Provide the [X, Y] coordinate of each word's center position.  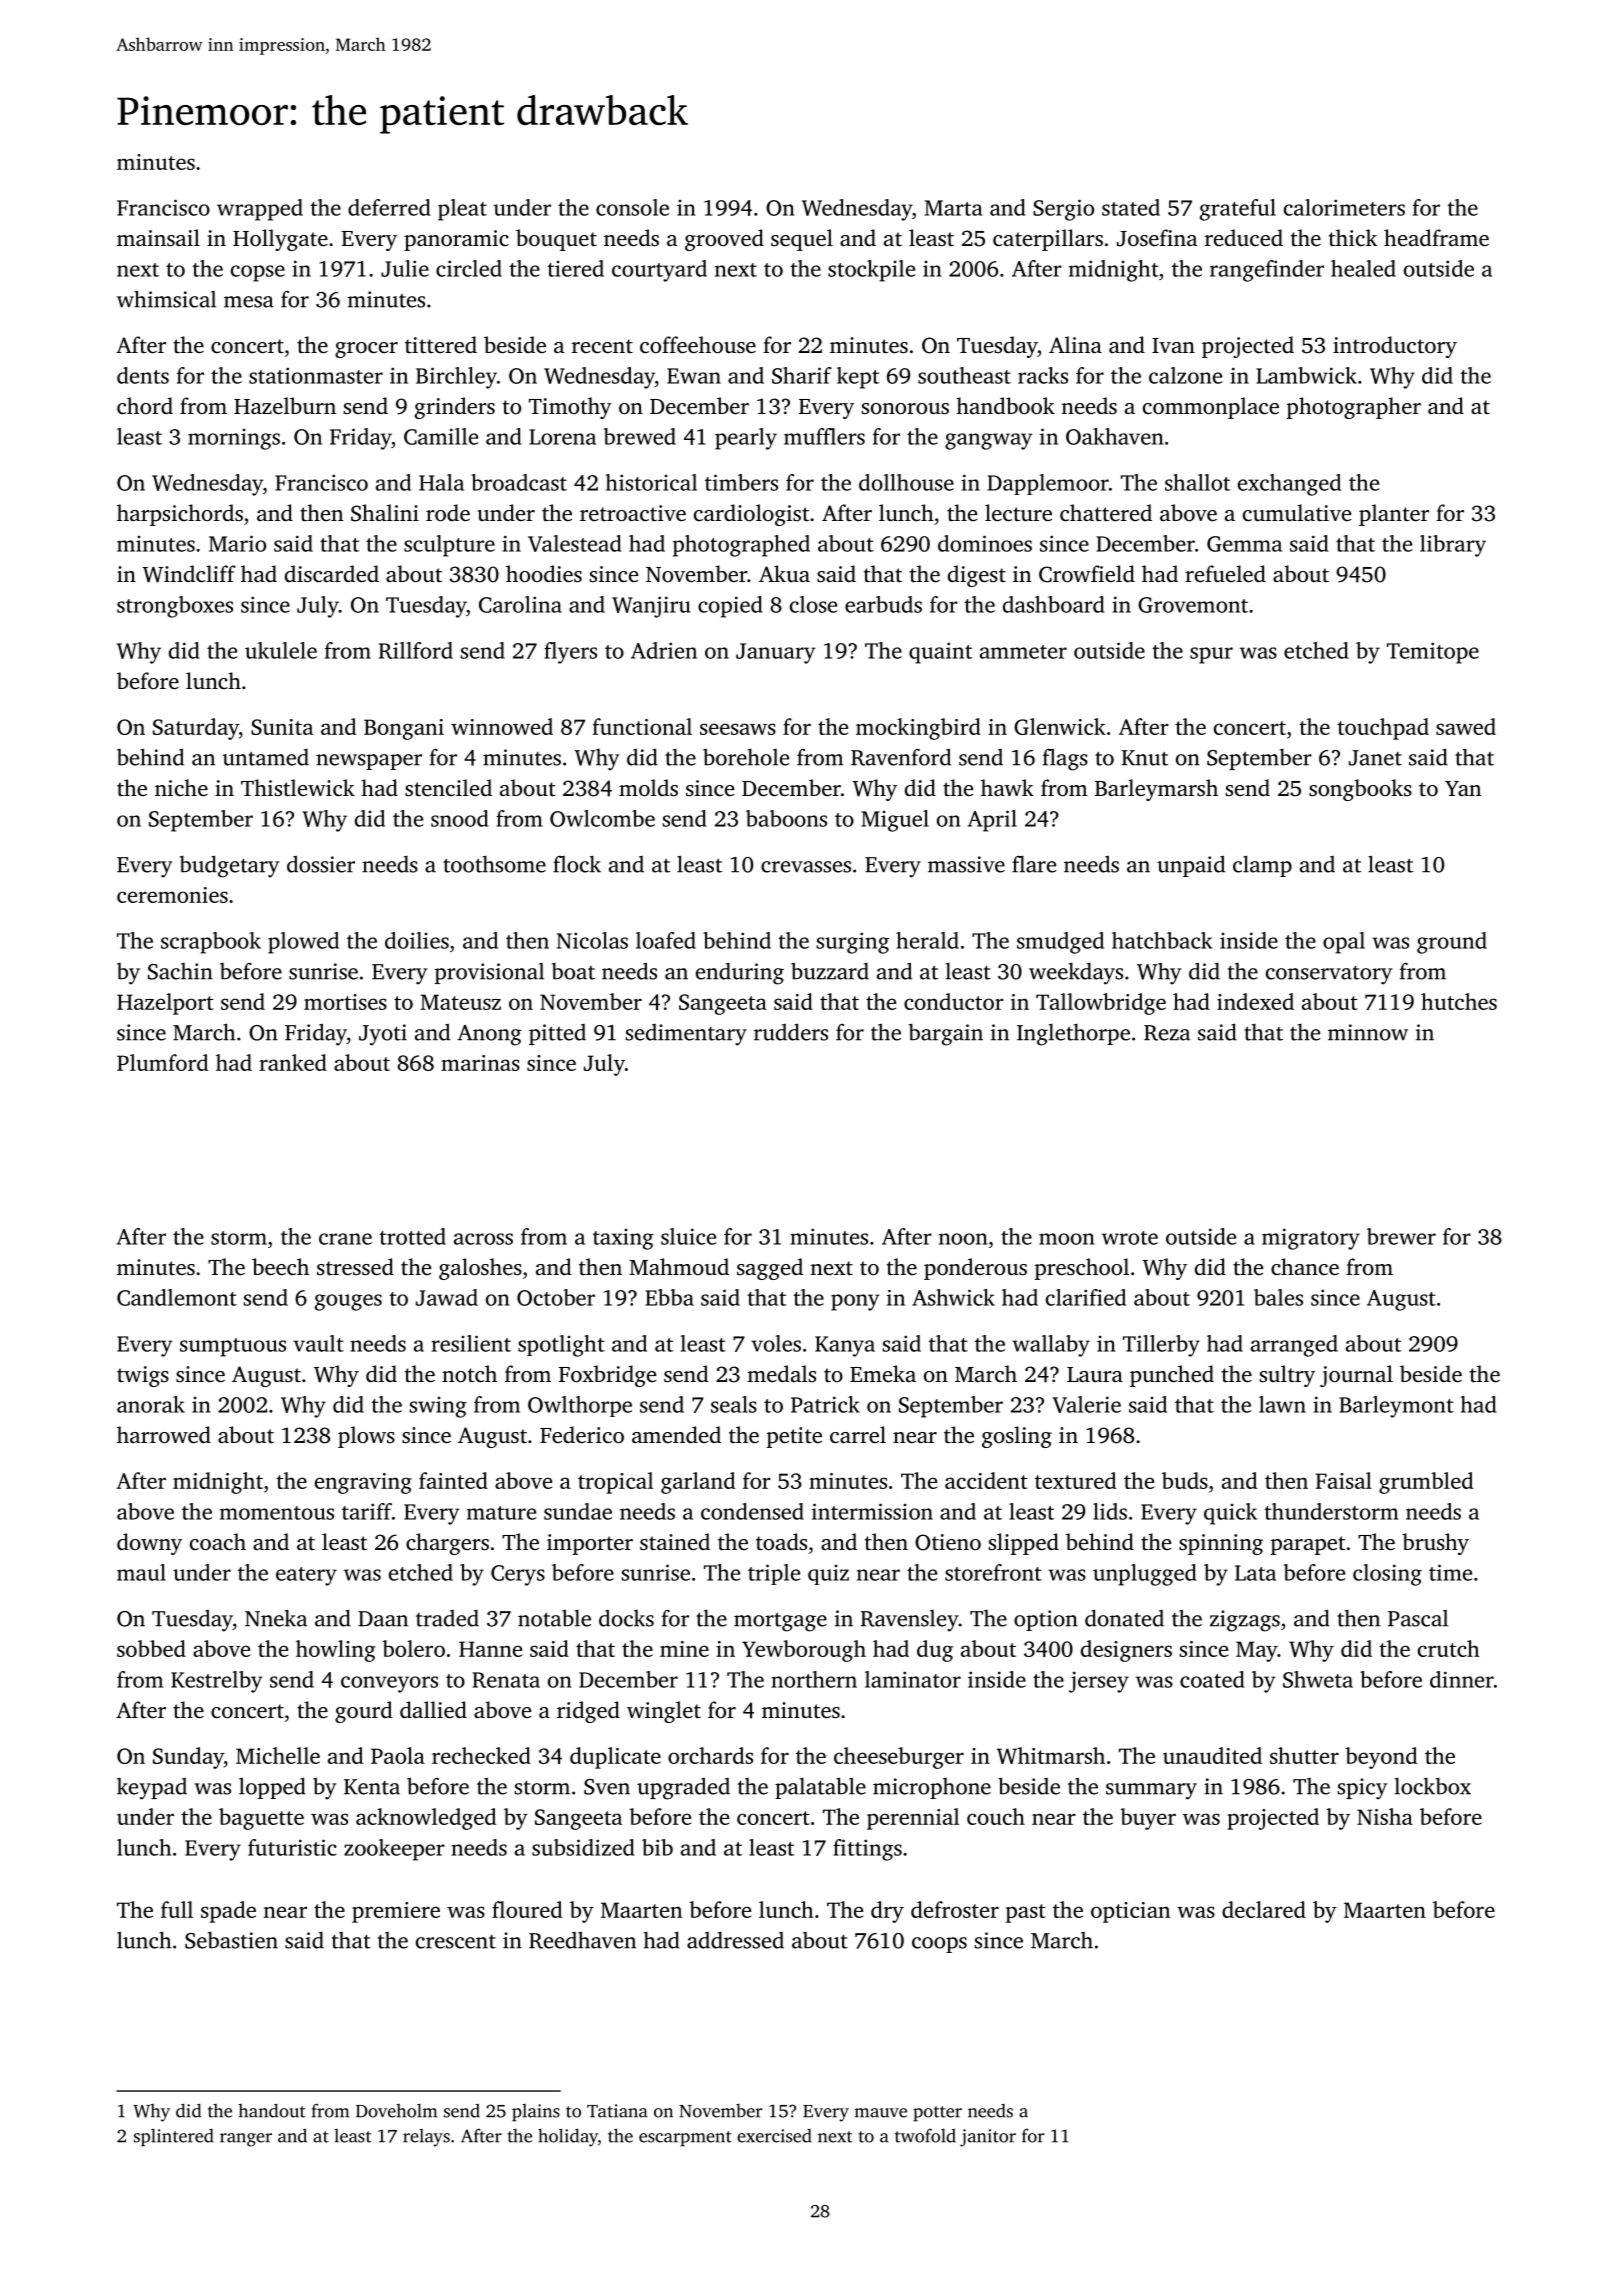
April [992, 821]
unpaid [1191, 866]
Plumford [162, 1062]
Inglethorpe [1073, 1034]
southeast [964, 375]
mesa [249, 302]
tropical [615, 1483]
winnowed [502, 726]
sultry [1287, 1376]
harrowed [164, 1435]
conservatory [1329, 975]
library [1453, 546]
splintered [174, 2137]
